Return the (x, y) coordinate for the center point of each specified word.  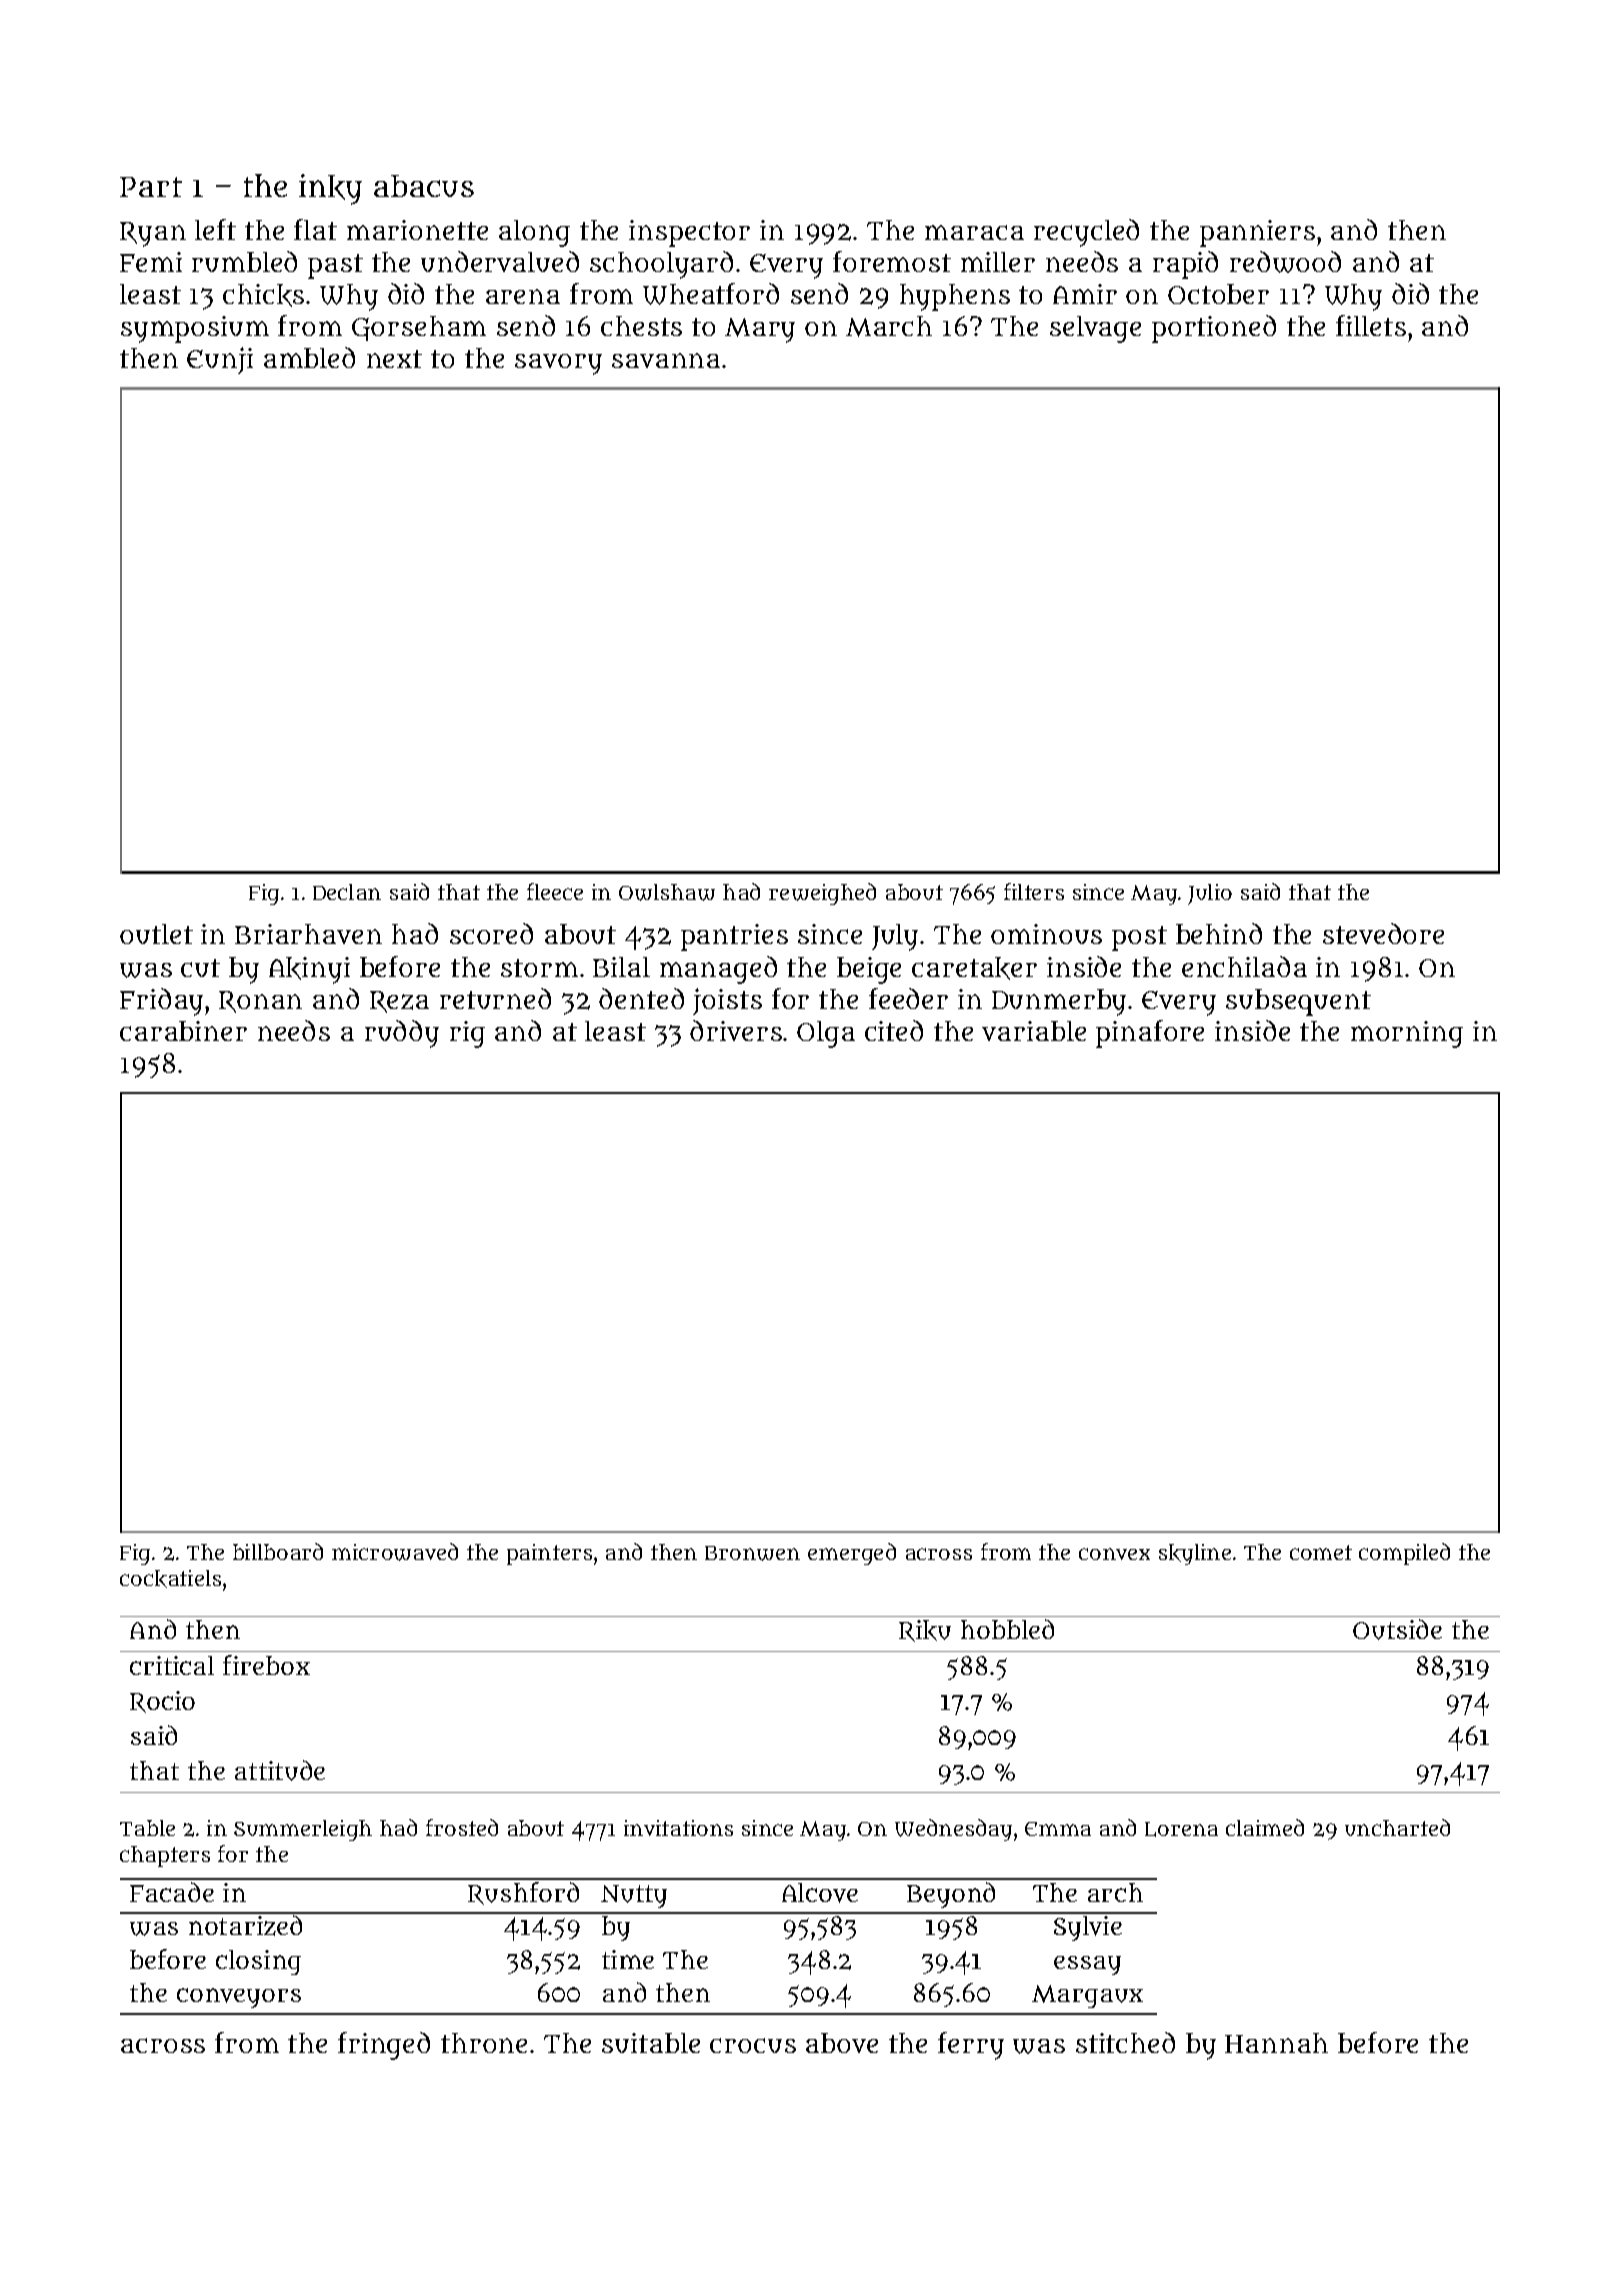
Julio (1210, 894)
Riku (925, 1631)
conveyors (239, 1998)
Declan (347, 892)
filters (1034, 891)
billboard (278, 1551)
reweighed (822, 894)
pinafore (1150, 1034)
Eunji (220, 360)
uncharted (1397, 1827)
